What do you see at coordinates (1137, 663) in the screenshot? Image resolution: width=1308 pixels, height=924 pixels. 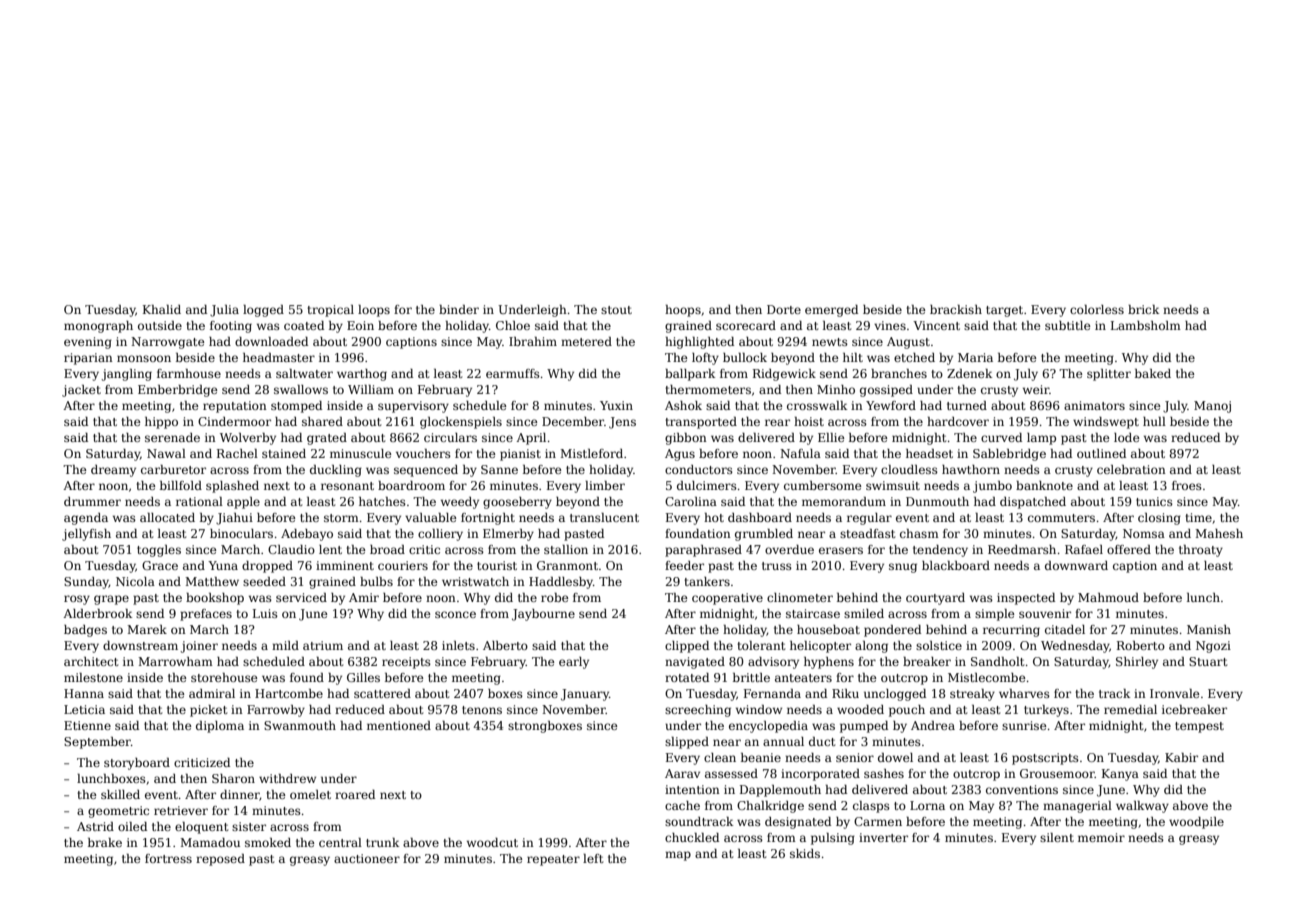 I see `Shirley` at bounding box center [1137, 663].
